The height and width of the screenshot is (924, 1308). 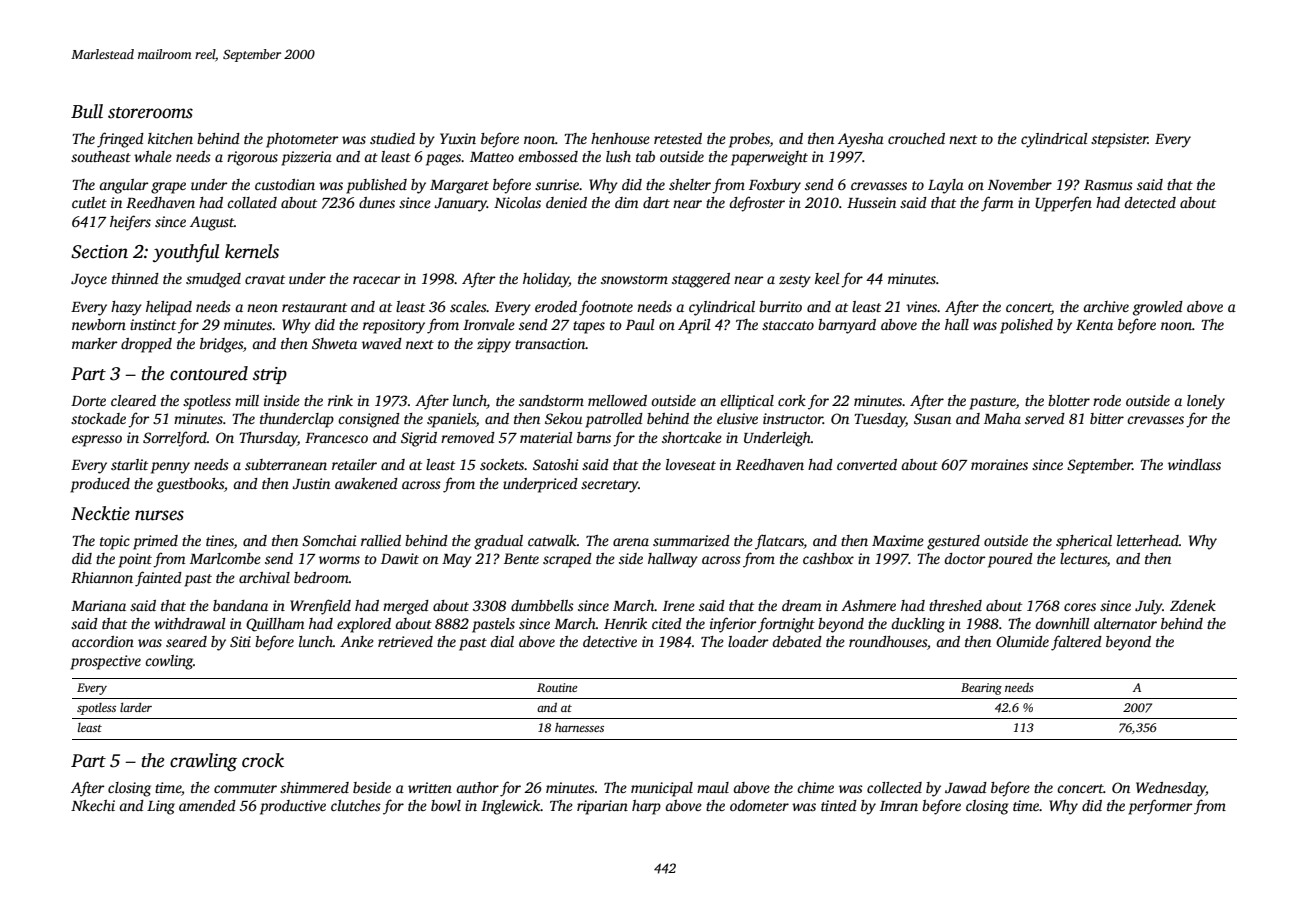 What do you see at coordinates (1119, 140) in the screenshot?
I see `stepsister` at bounding box center [1119, 140].
